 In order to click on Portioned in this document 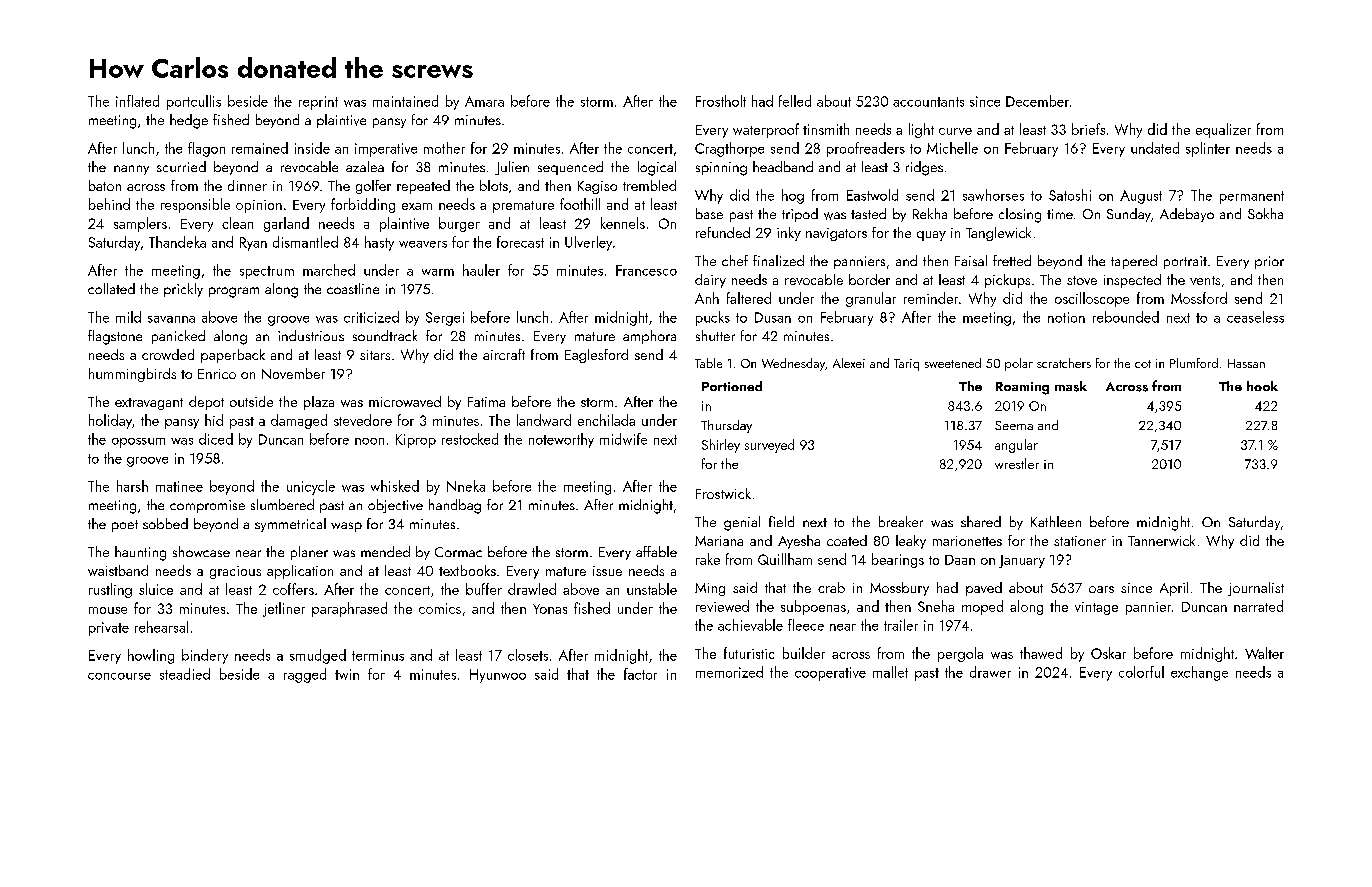, I will do `click(732, 386)`.
